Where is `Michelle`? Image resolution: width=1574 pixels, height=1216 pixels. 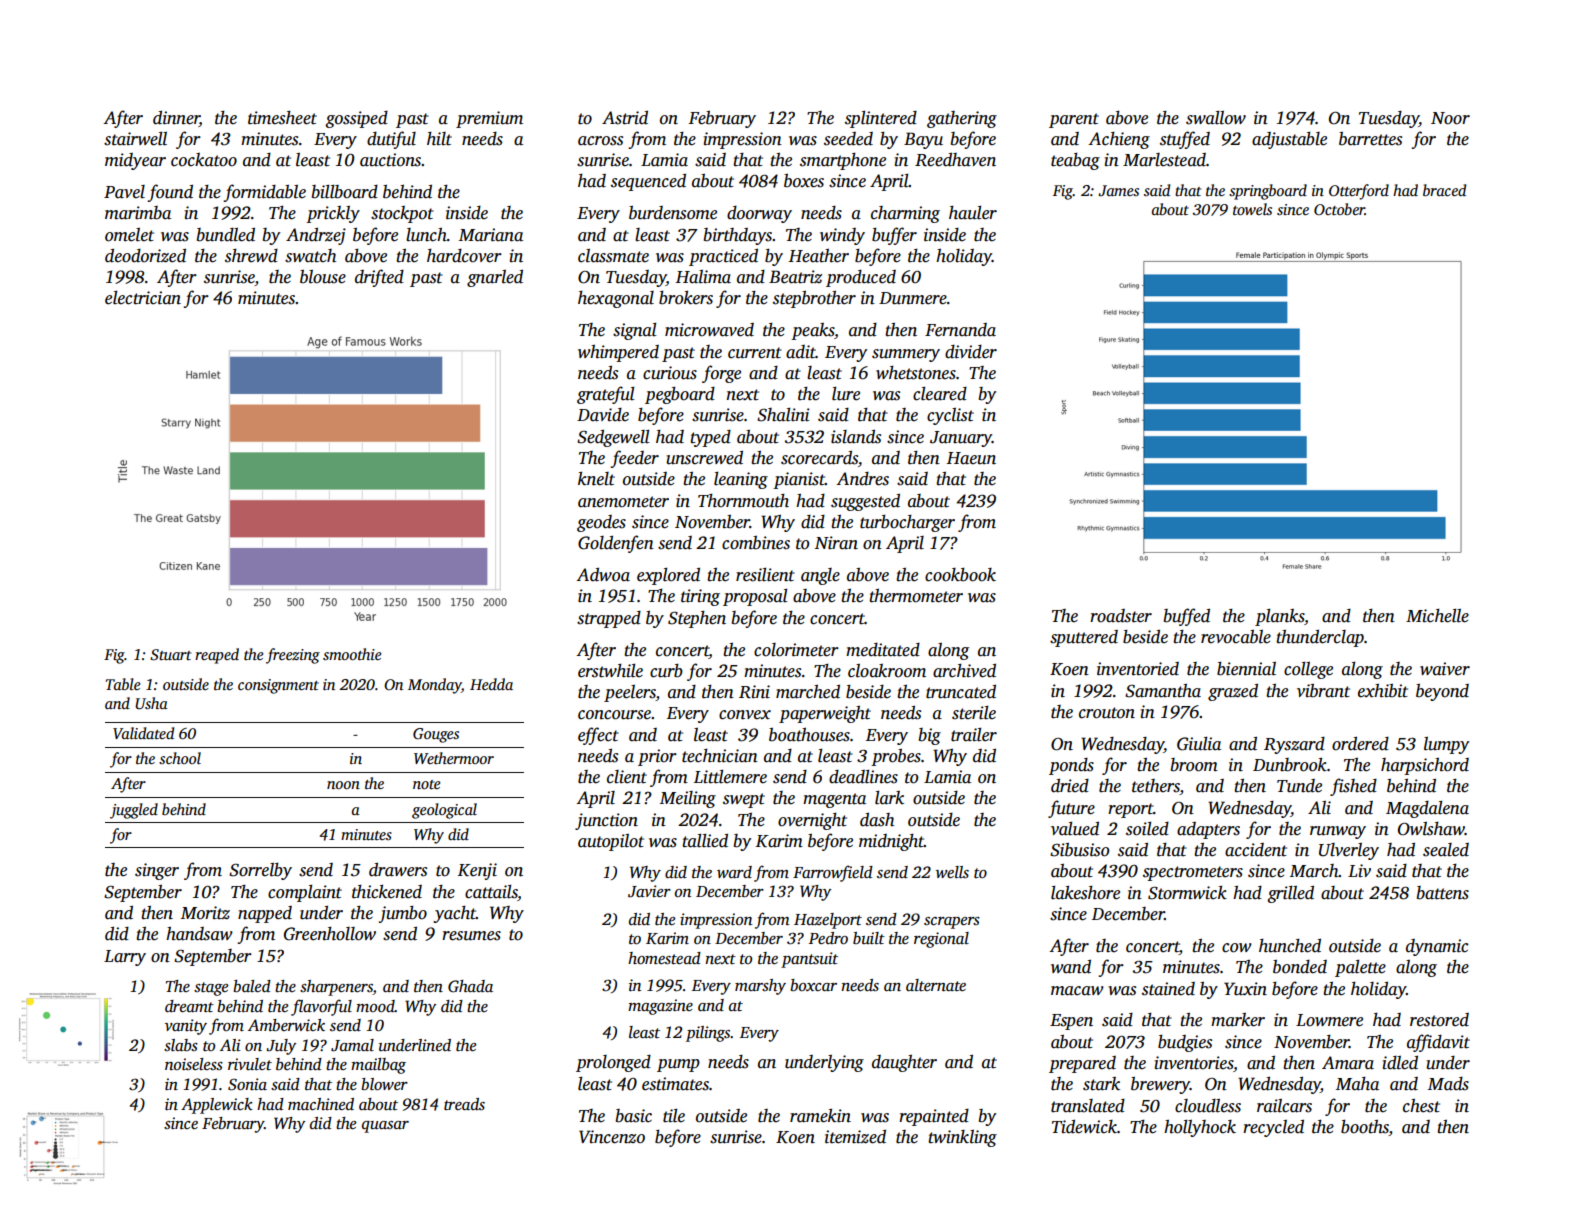
Michelle is located at coordinates (1437, 616).
